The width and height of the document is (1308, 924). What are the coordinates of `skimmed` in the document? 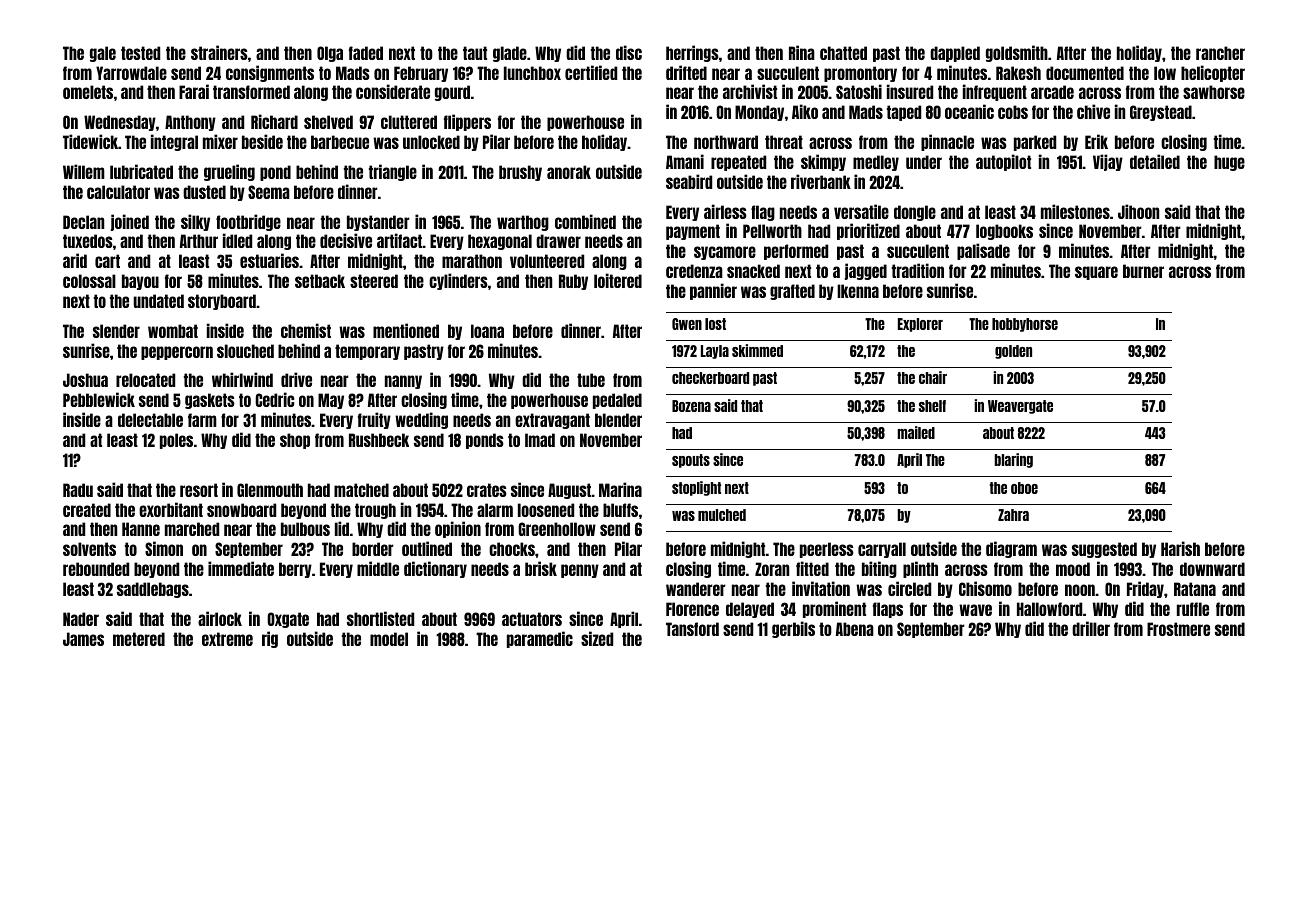 It's located at (757, 350).
